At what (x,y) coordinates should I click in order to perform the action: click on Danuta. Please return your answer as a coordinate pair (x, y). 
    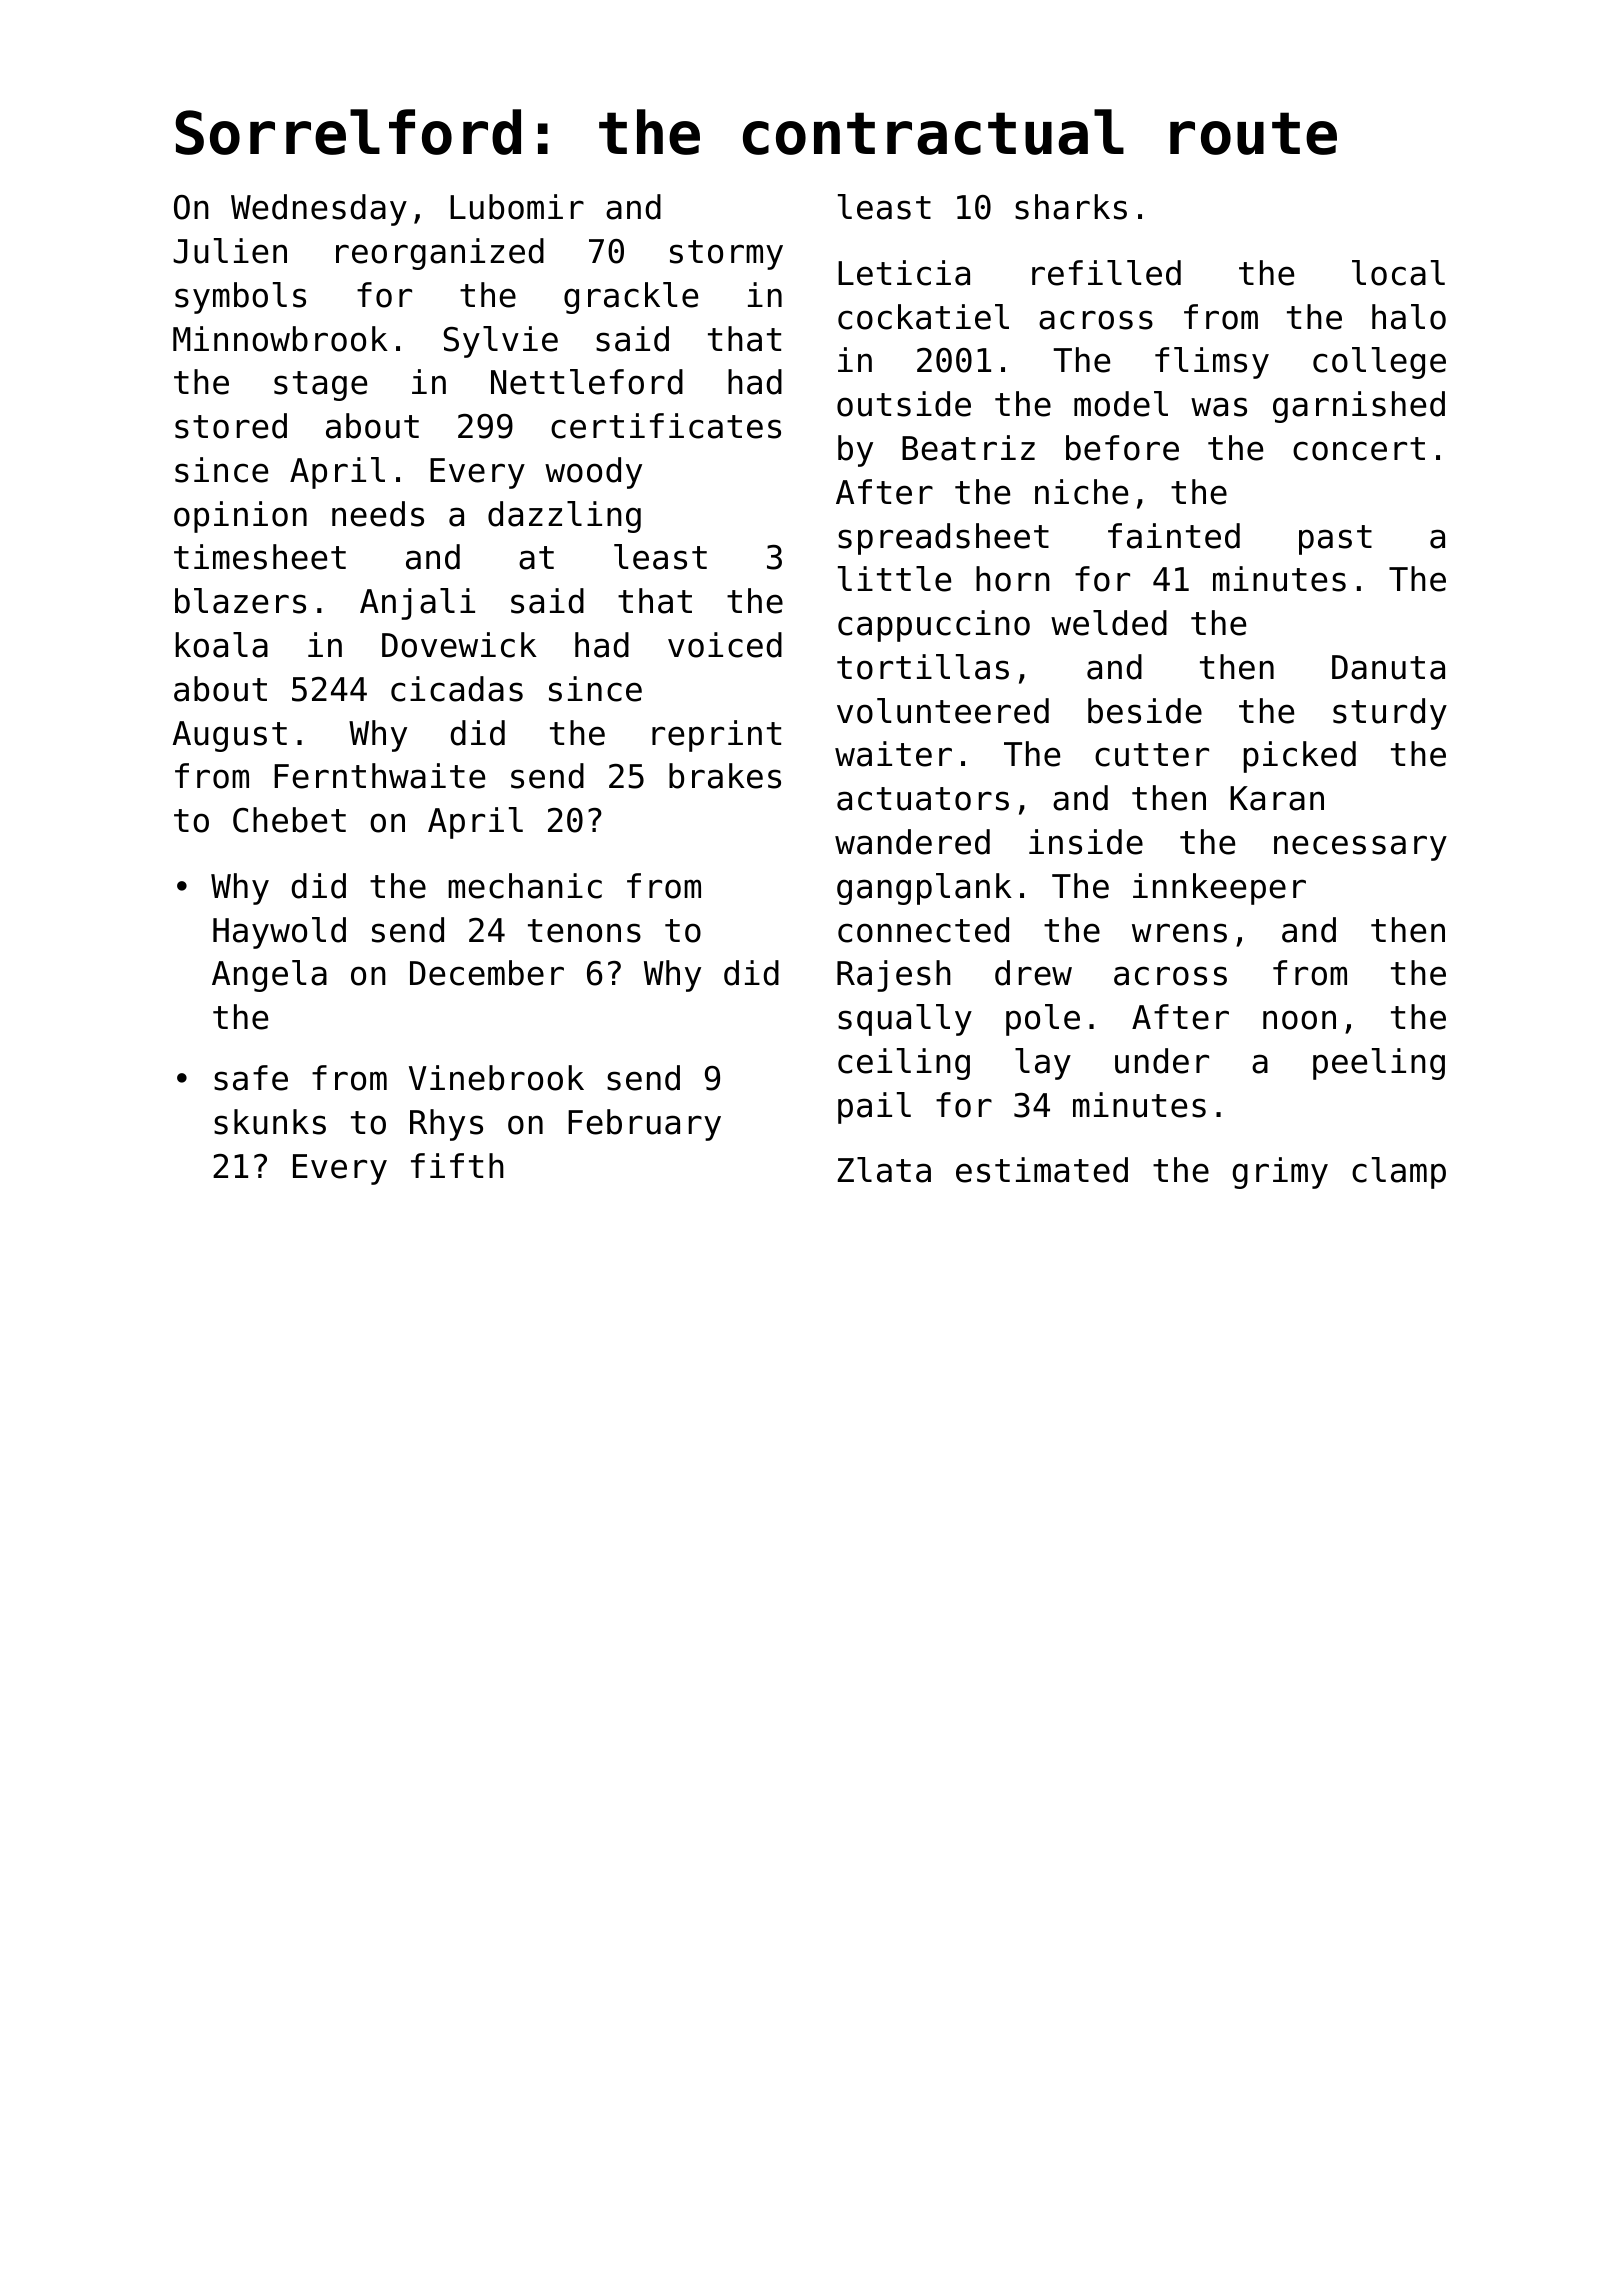
    Looking at the image, I should click on (1388, 667).
